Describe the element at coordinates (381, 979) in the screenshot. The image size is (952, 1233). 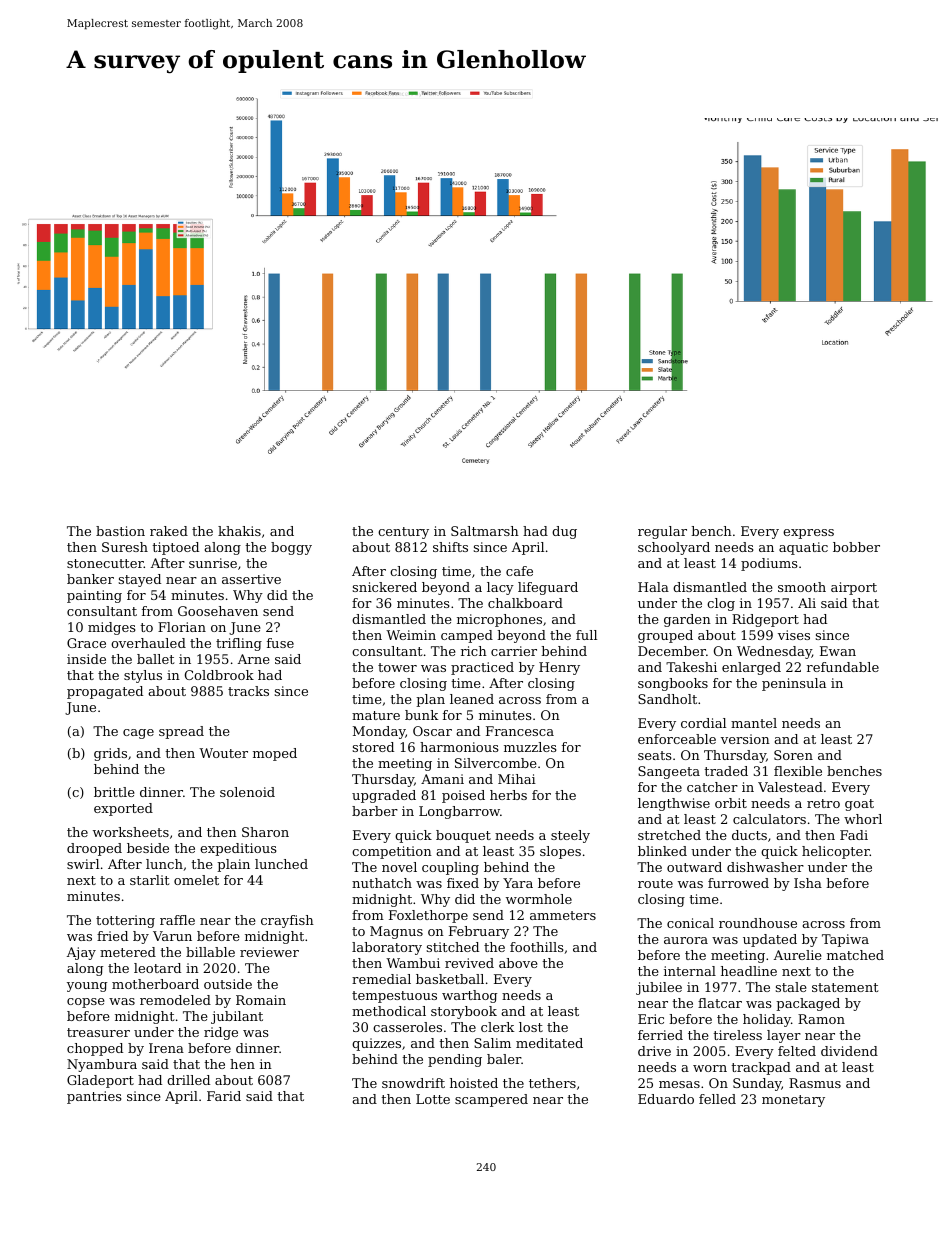
I see `remedial` at that location.
